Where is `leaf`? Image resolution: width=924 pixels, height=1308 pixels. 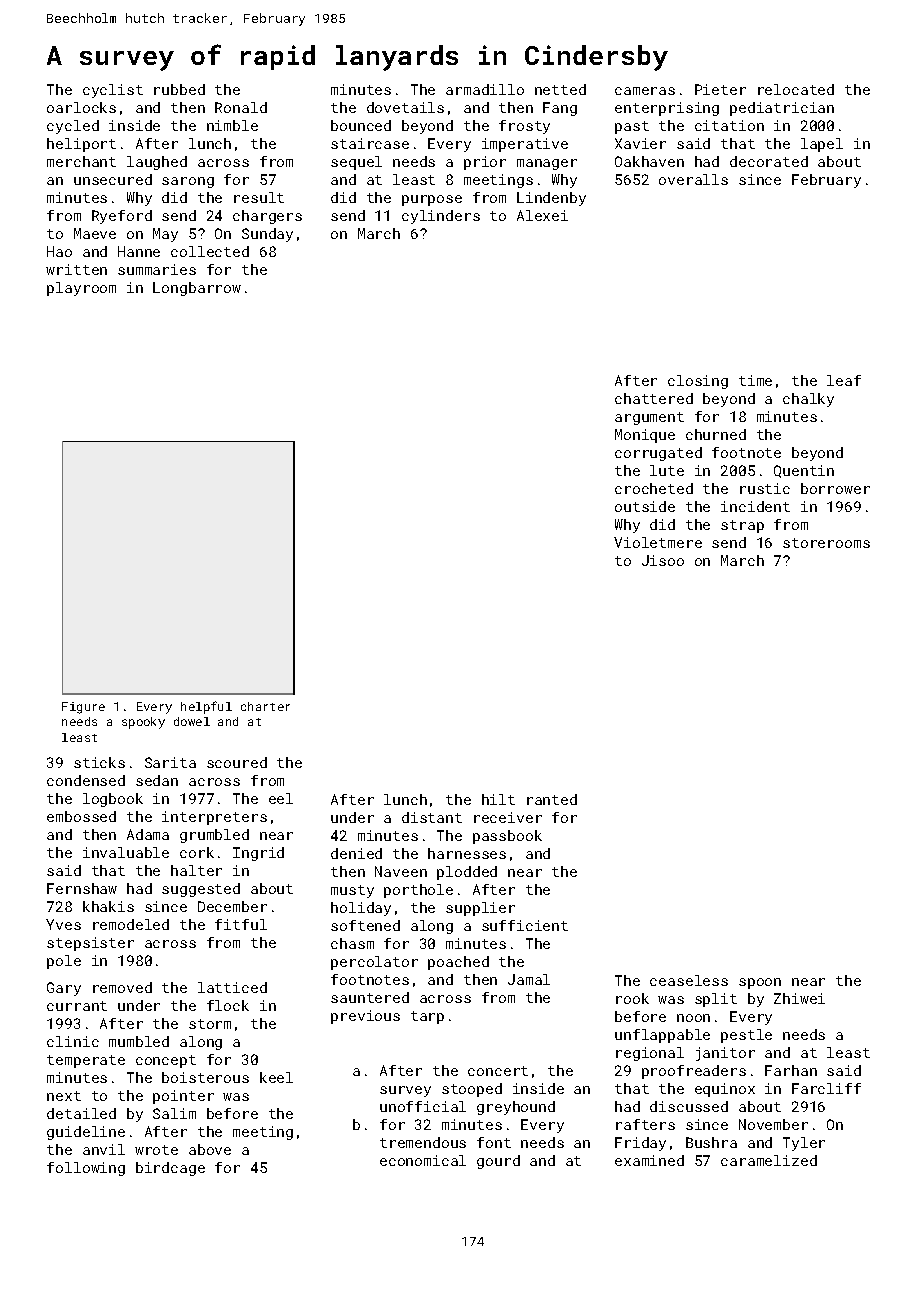 leaf is located at coordinates (844, 380).
